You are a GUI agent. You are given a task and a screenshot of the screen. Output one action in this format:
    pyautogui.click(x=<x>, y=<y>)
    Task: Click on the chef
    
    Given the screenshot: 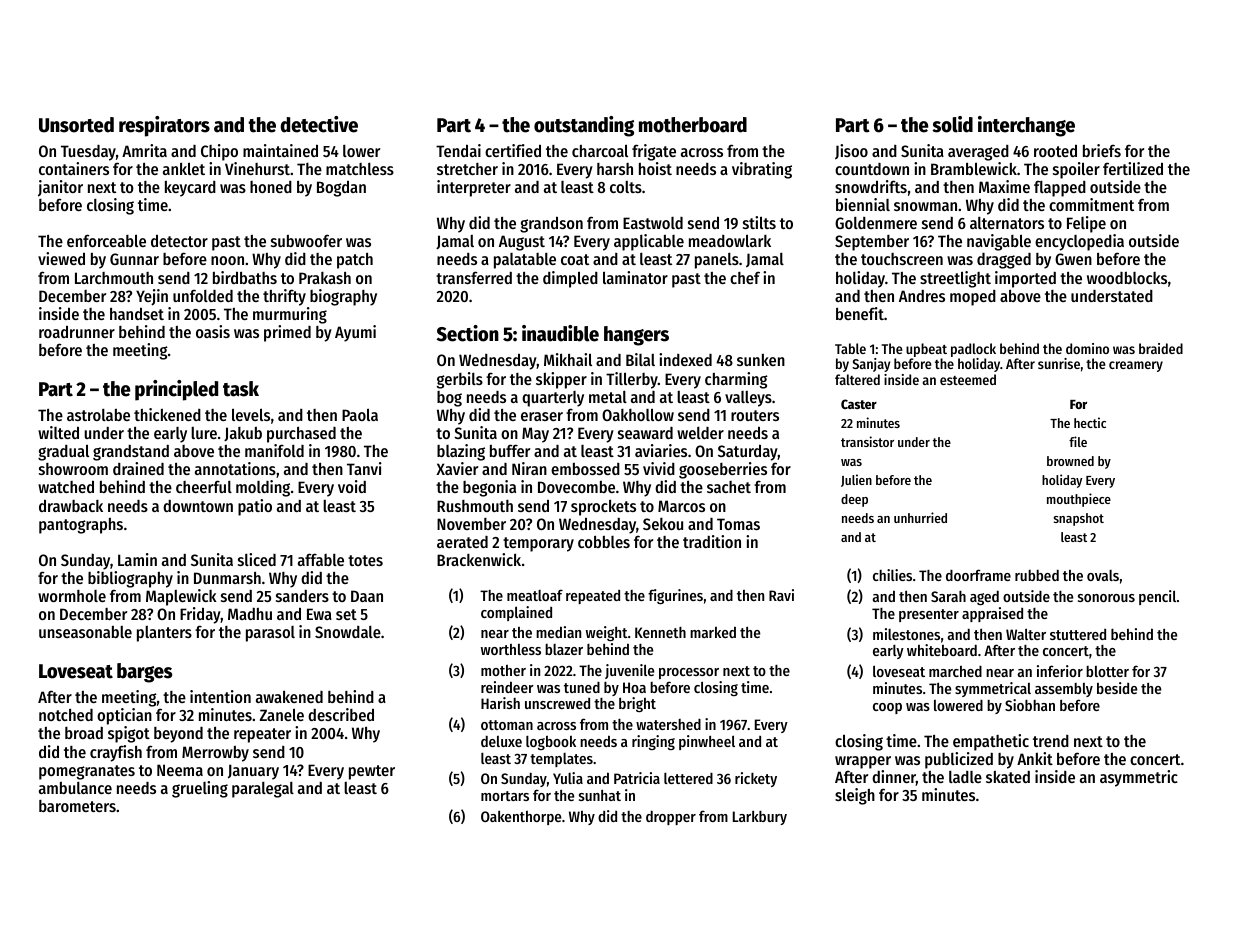 What is the action you would take?
    pyautogui.click(x=745, y=277)
